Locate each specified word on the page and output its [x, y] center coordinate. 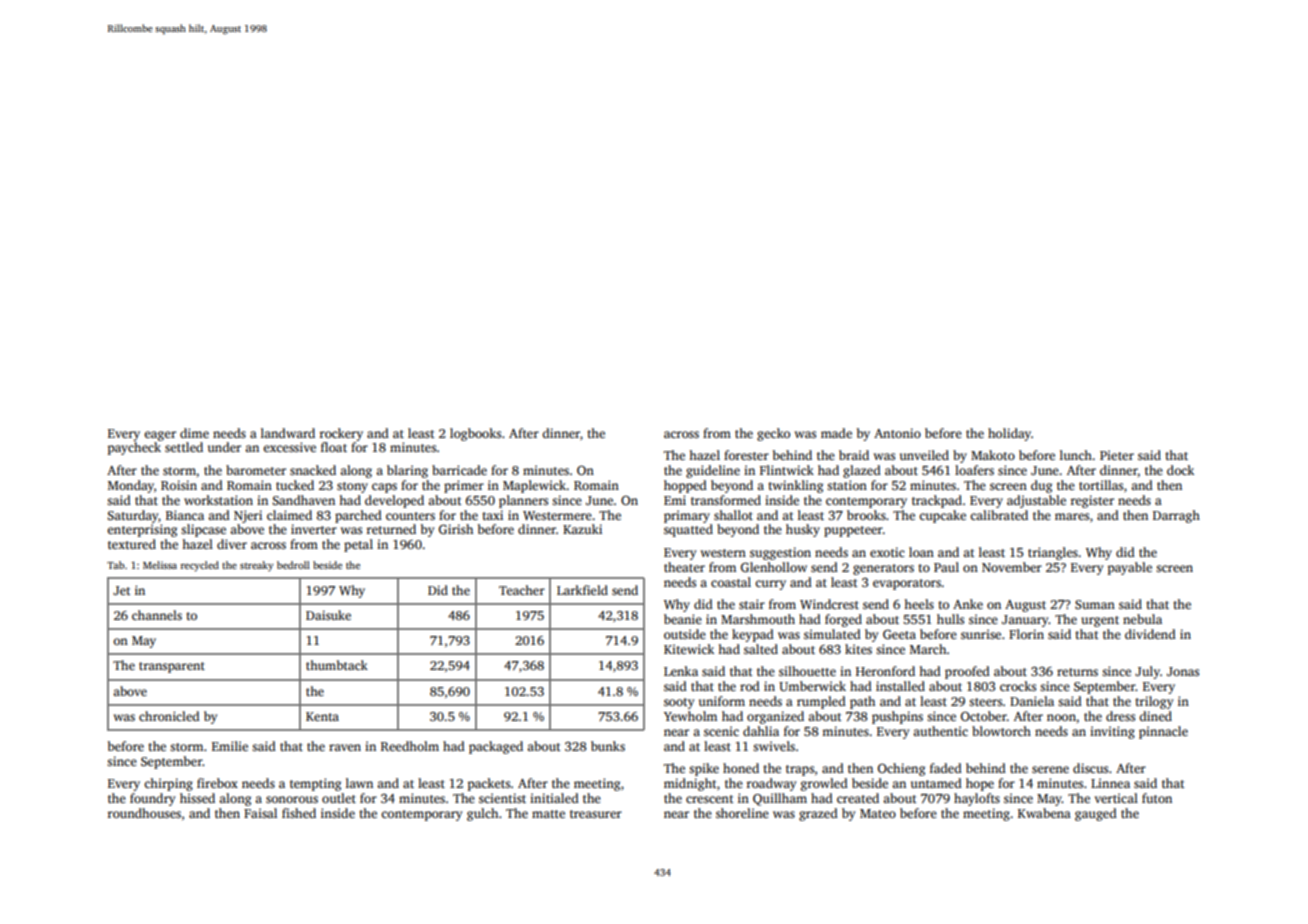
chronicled [169, 716]
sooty [679, 703]
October [984, 716]
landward [288, 433]
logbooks [475, 434]
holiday [1009, 434]
